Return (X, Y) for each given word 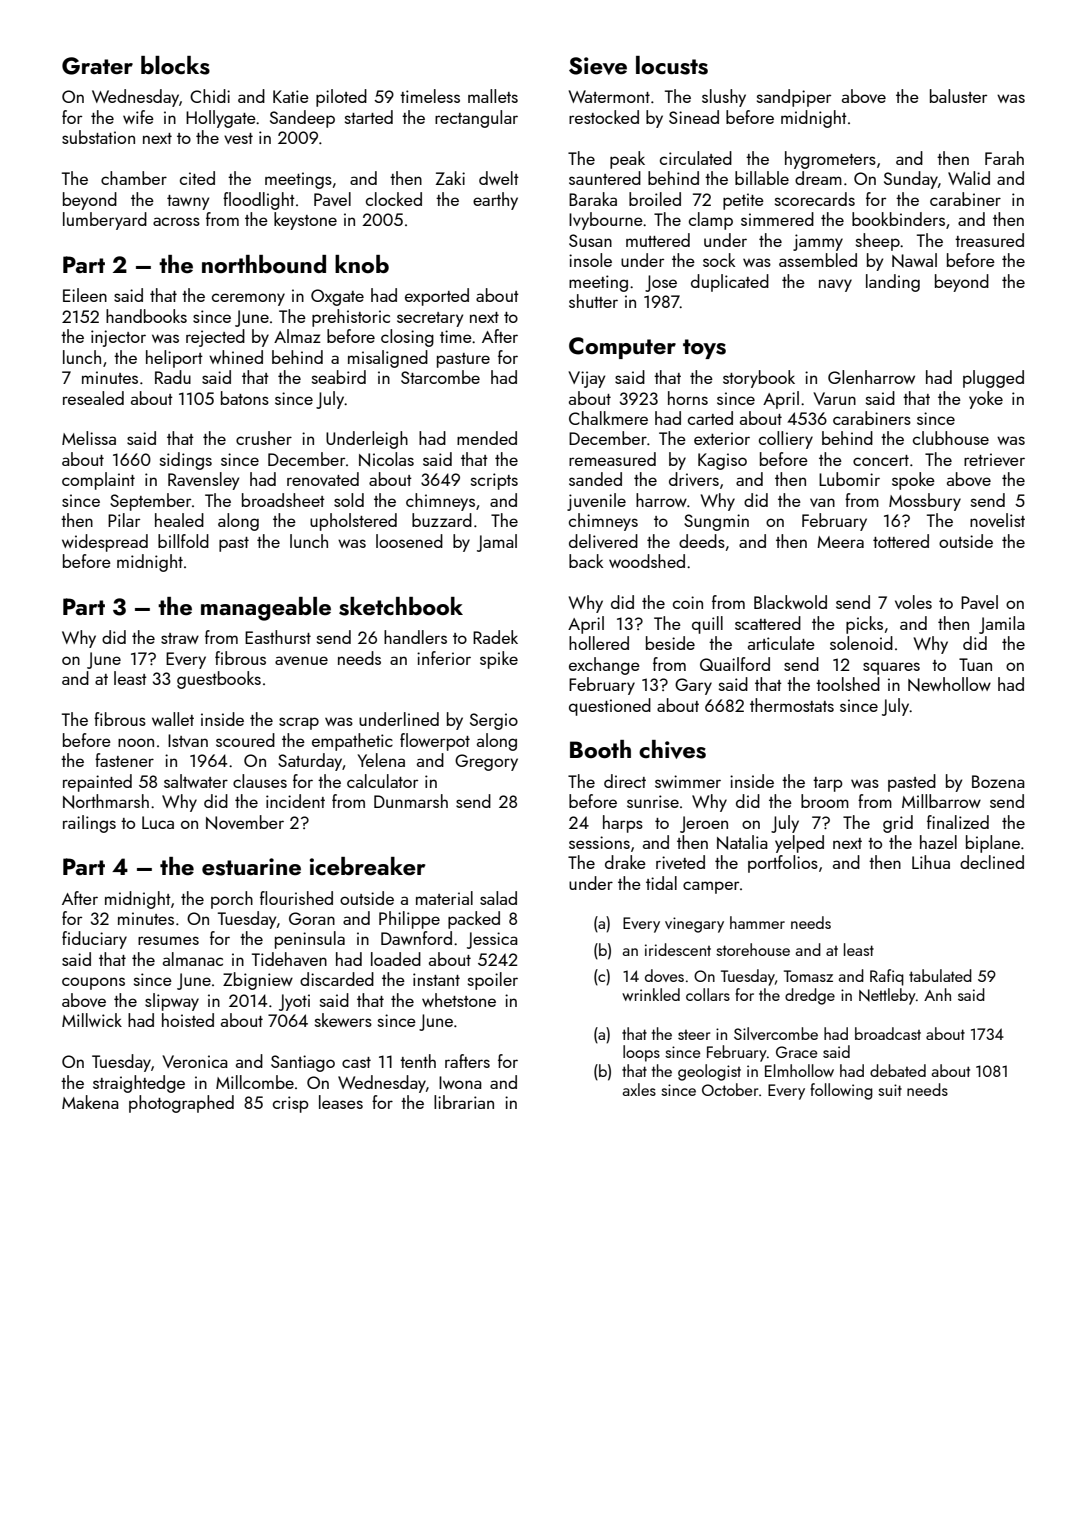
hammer (757, 922)
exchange (604, 666)
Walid (969, 178)
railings (89, 824)
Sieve (598, 66)
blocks (175, 65)
